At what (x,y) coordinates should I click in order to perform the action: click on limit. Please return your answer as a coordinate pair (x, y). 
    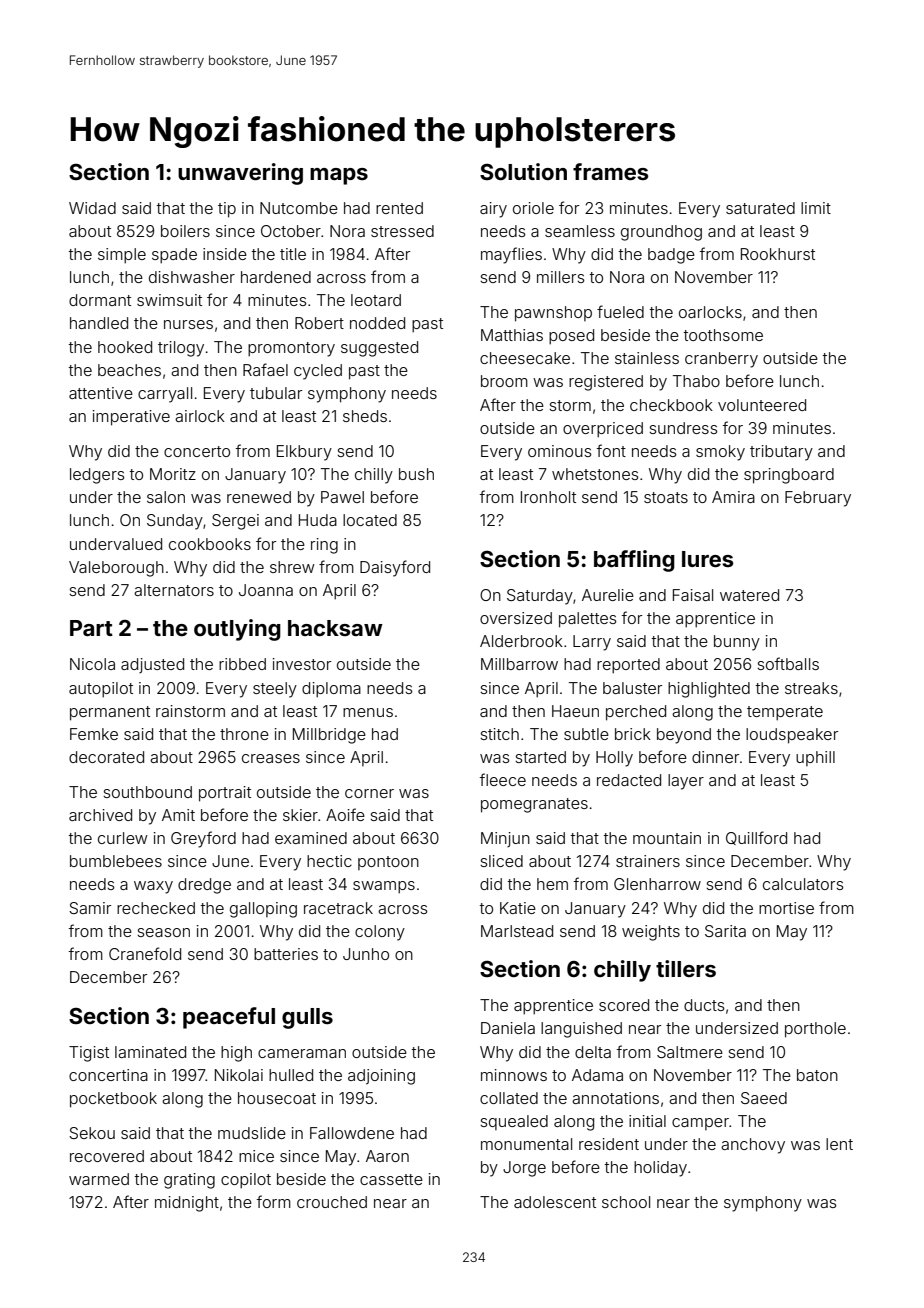
    Looking at the image, I should click on (816, 208).
